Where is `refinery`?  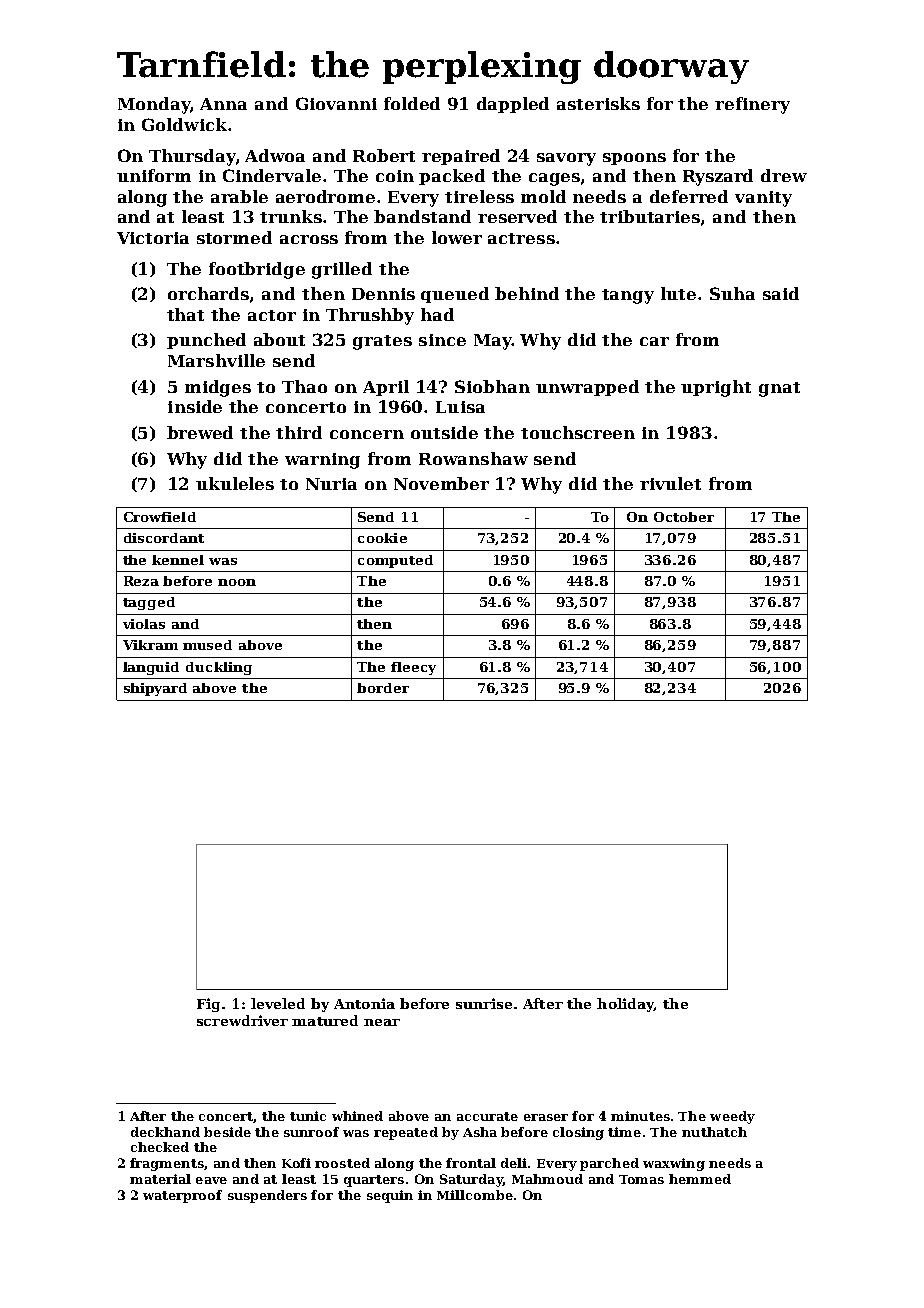
refinery is located at coordinates (752, 105).
